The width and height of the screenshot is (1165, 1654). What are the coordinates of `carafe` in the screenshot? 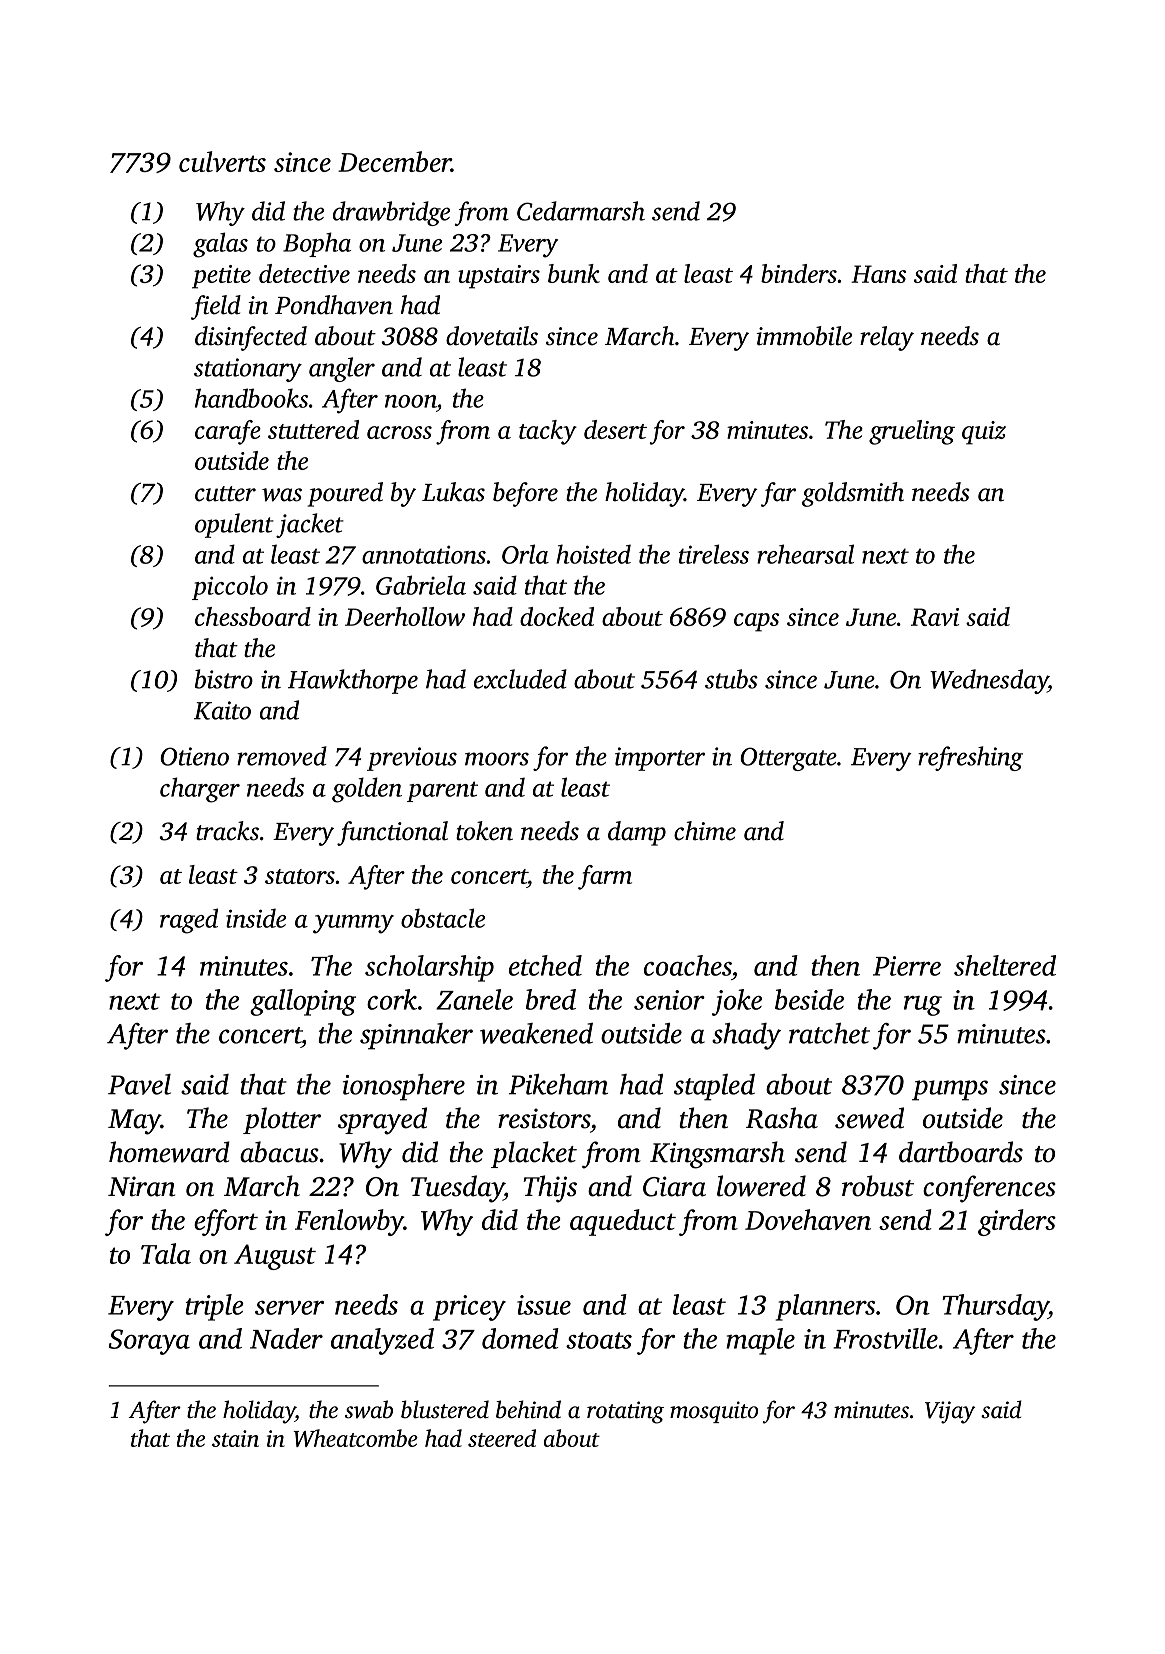 It's located at (228, 432).
